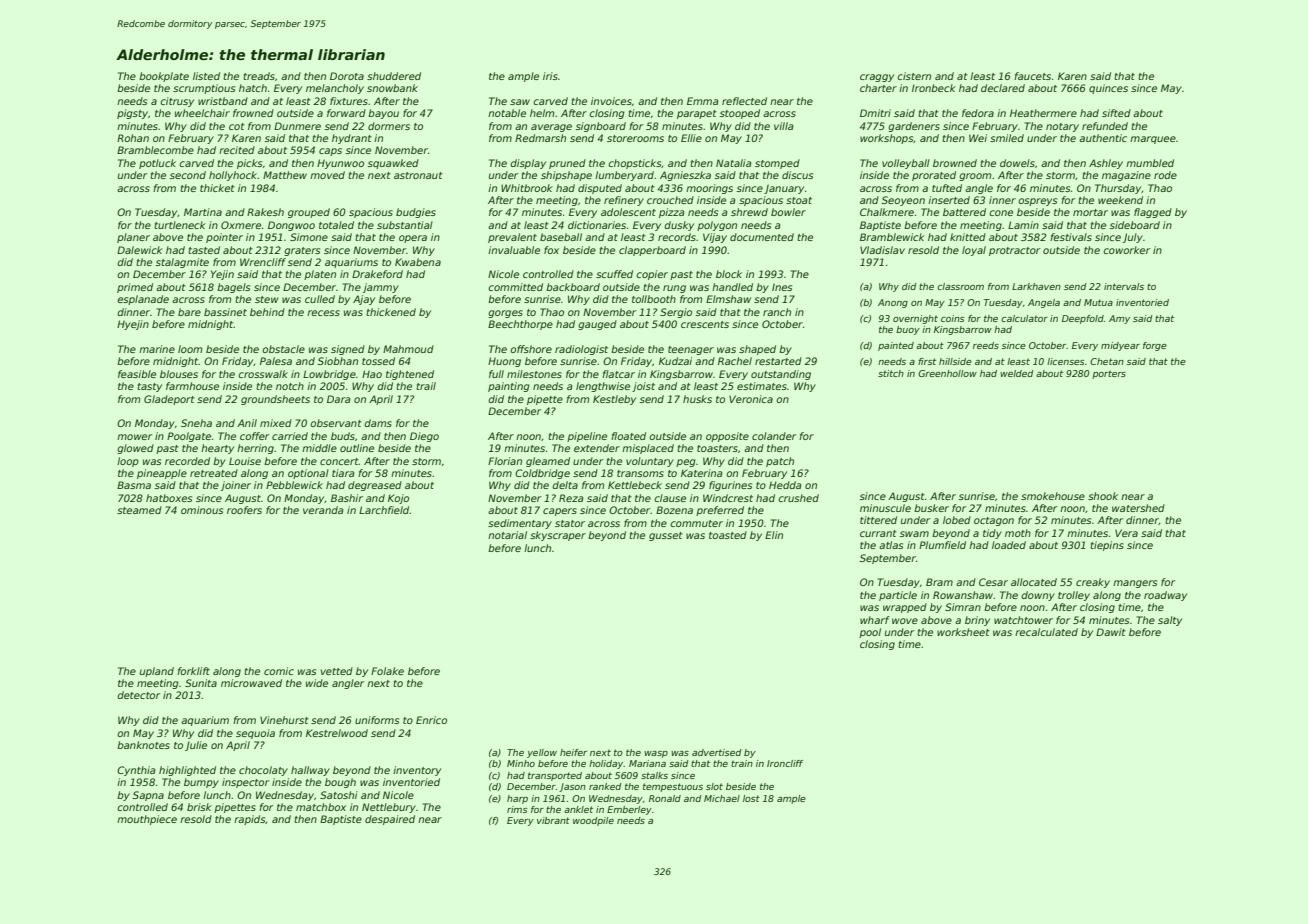 The image size is (1308, 924). What do you see at coordinates (1124, 286) in the image?
I see `intervals` at bounding box center [1124, 286].
